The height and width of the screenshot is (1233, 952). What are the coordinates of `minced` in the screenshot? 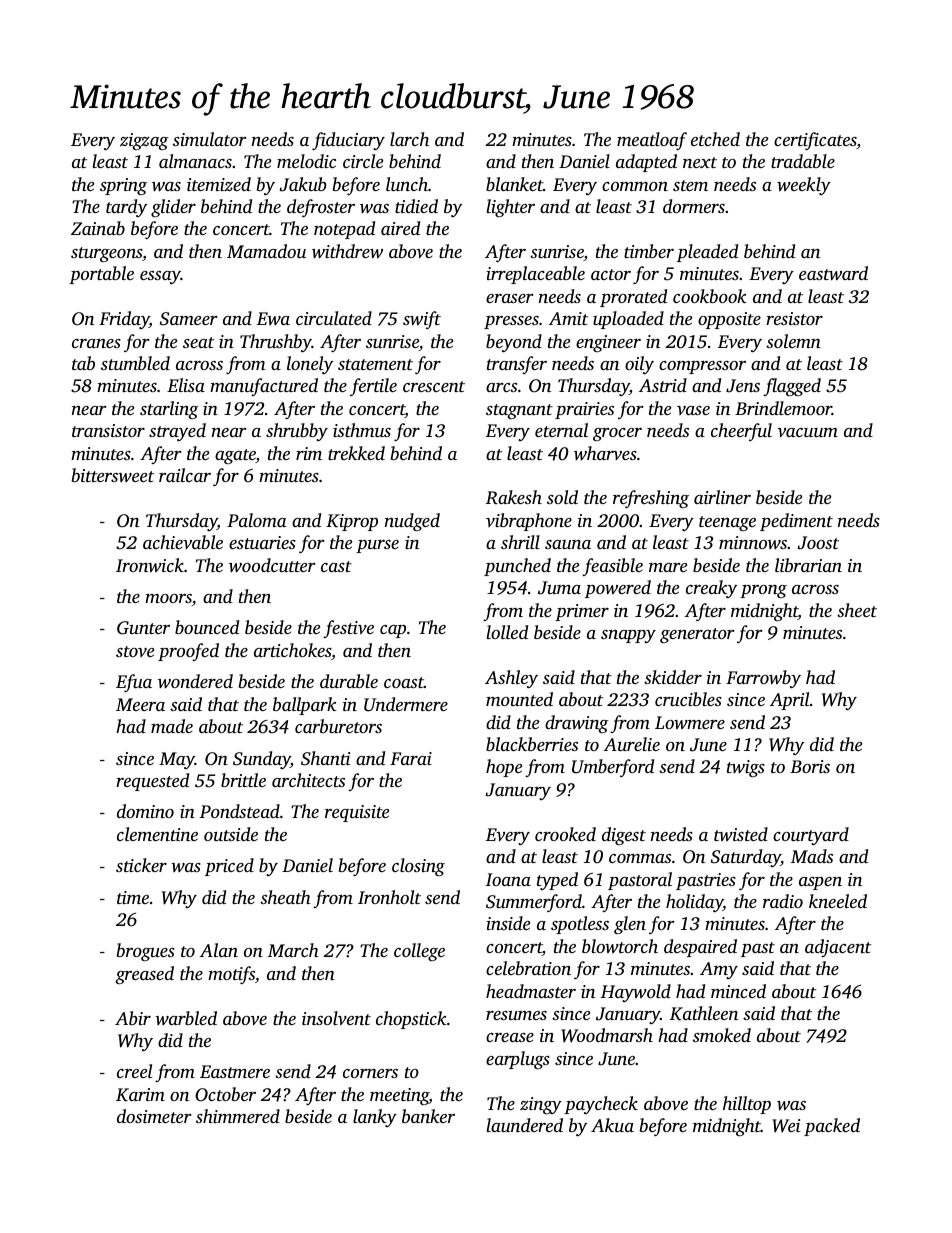 It's located at (738, 991).
